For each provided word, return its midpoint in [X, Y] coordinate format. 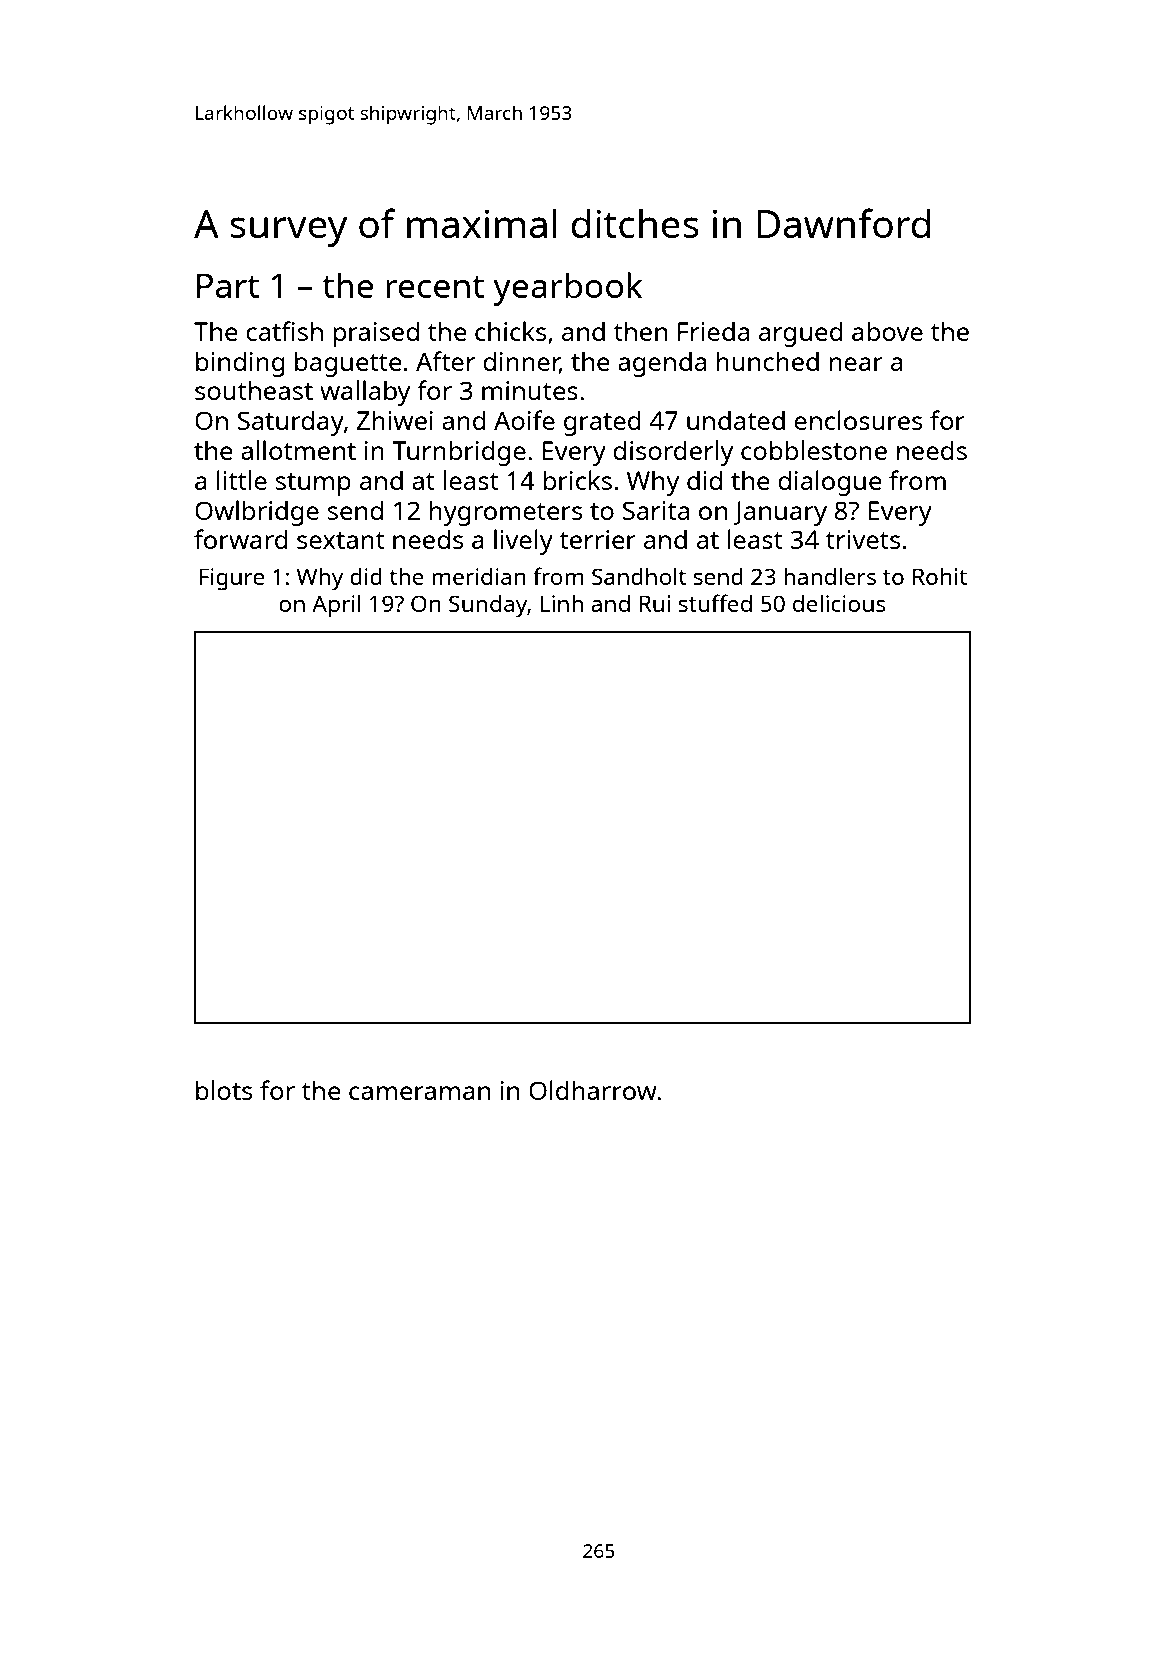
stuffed [715, 603]
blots [224, 1090]
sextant [341, 540]
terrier [597, 539]
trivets [863, 539]
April [336, 606]
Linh [562, 603]
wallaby [365, 393]
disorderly [673, 453]
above [887, 331]
